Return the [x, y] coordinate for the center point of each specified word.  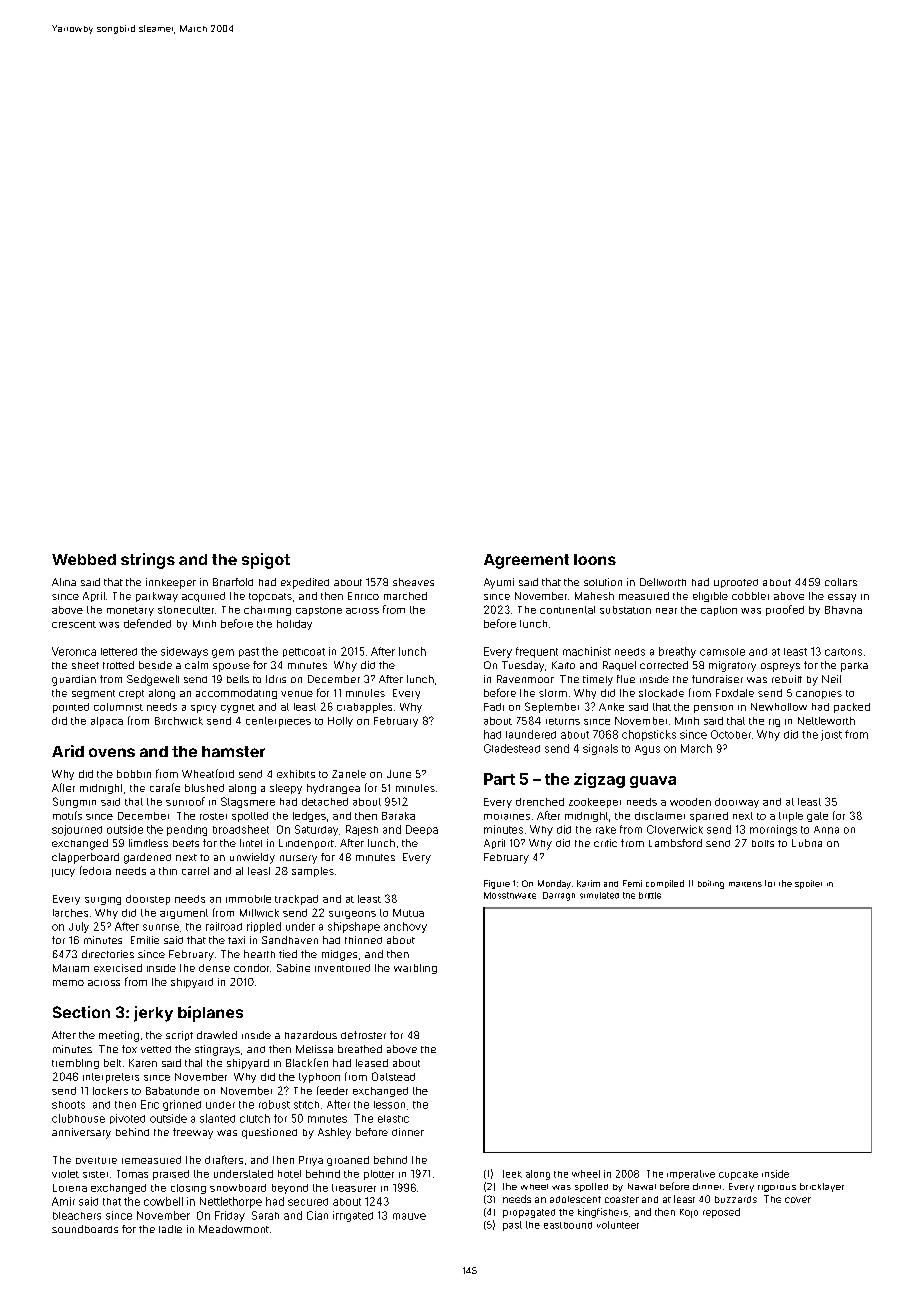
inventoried [342, 968]
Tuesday [523, 666]
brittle [650, 895]
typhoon [319, 1078]
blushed [204, 788]
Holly [340, 722]
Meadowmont [234, 1229]
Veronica [74, 651]
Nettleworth [826, 721]
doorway [737, 803]
